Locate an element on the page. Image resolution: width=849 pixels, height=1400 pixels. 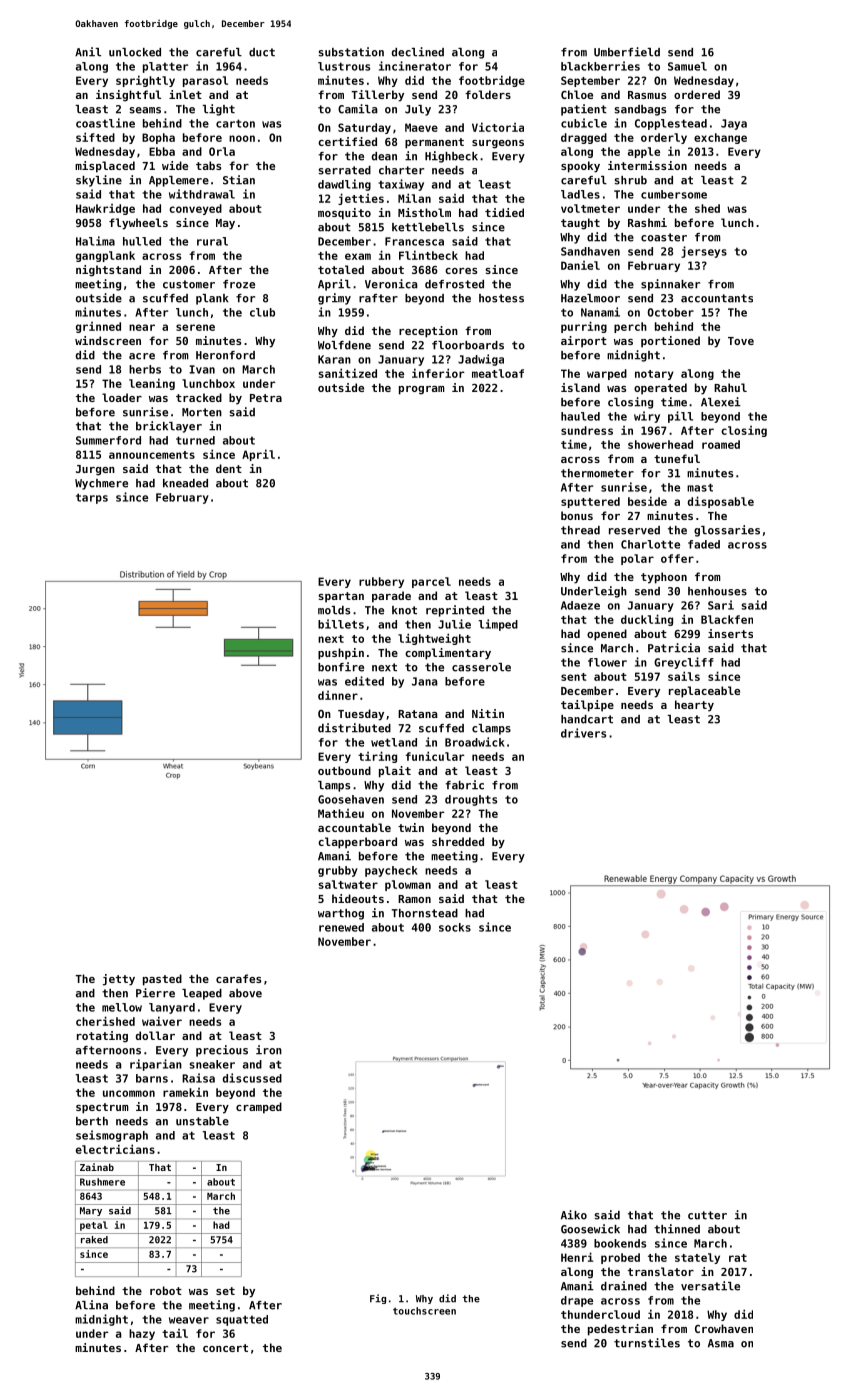
Umberfield is located at coordinates (627, 52).
